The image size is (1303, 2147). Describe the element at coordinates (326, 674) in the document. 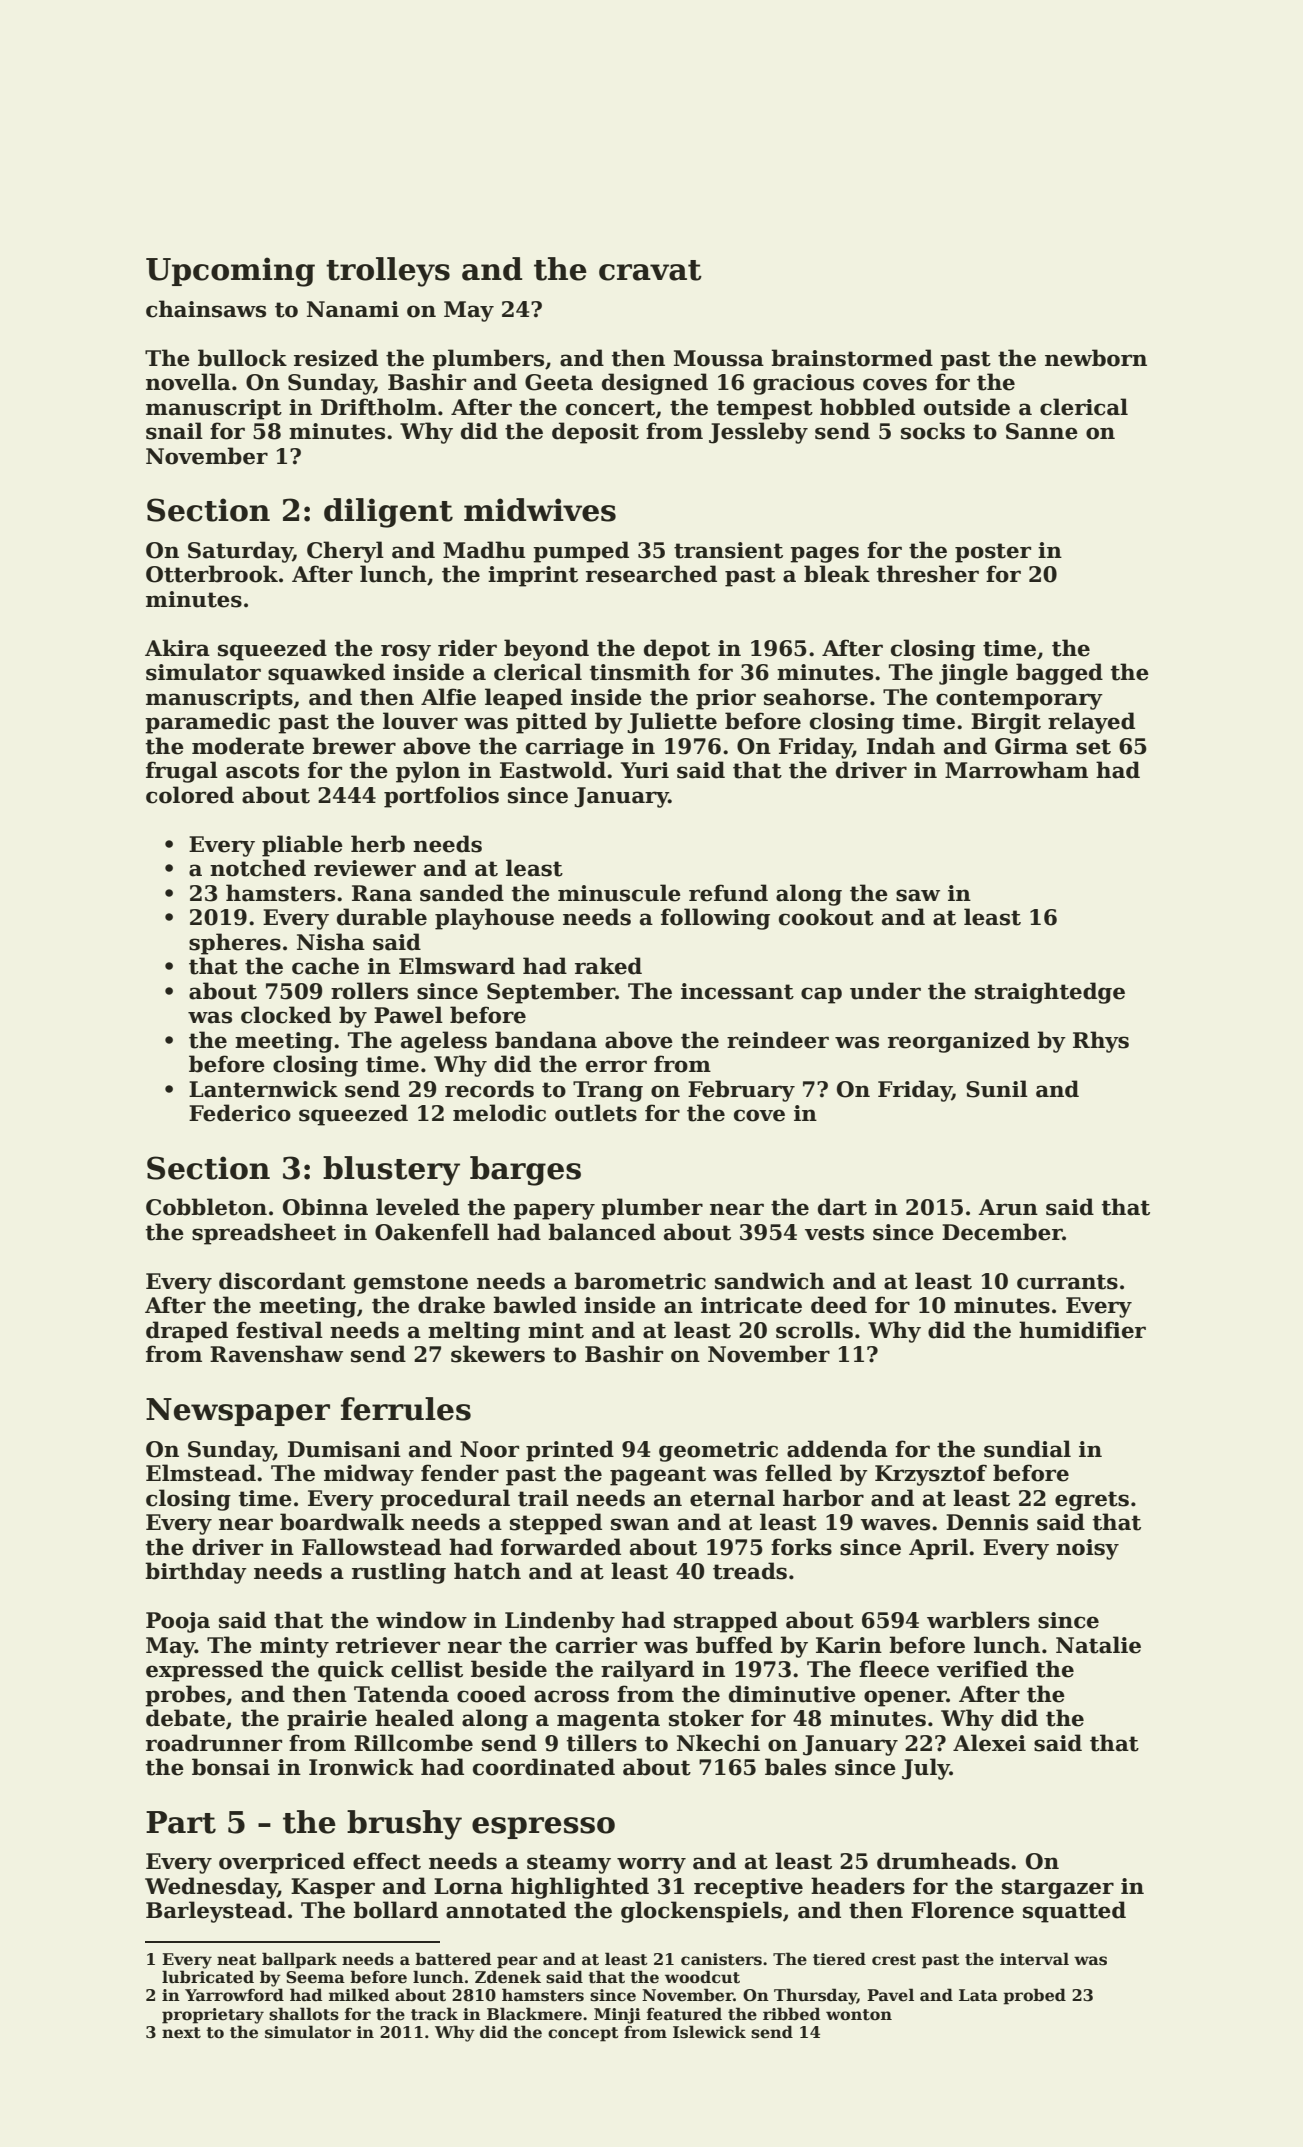

I see `squawked` at that location.
